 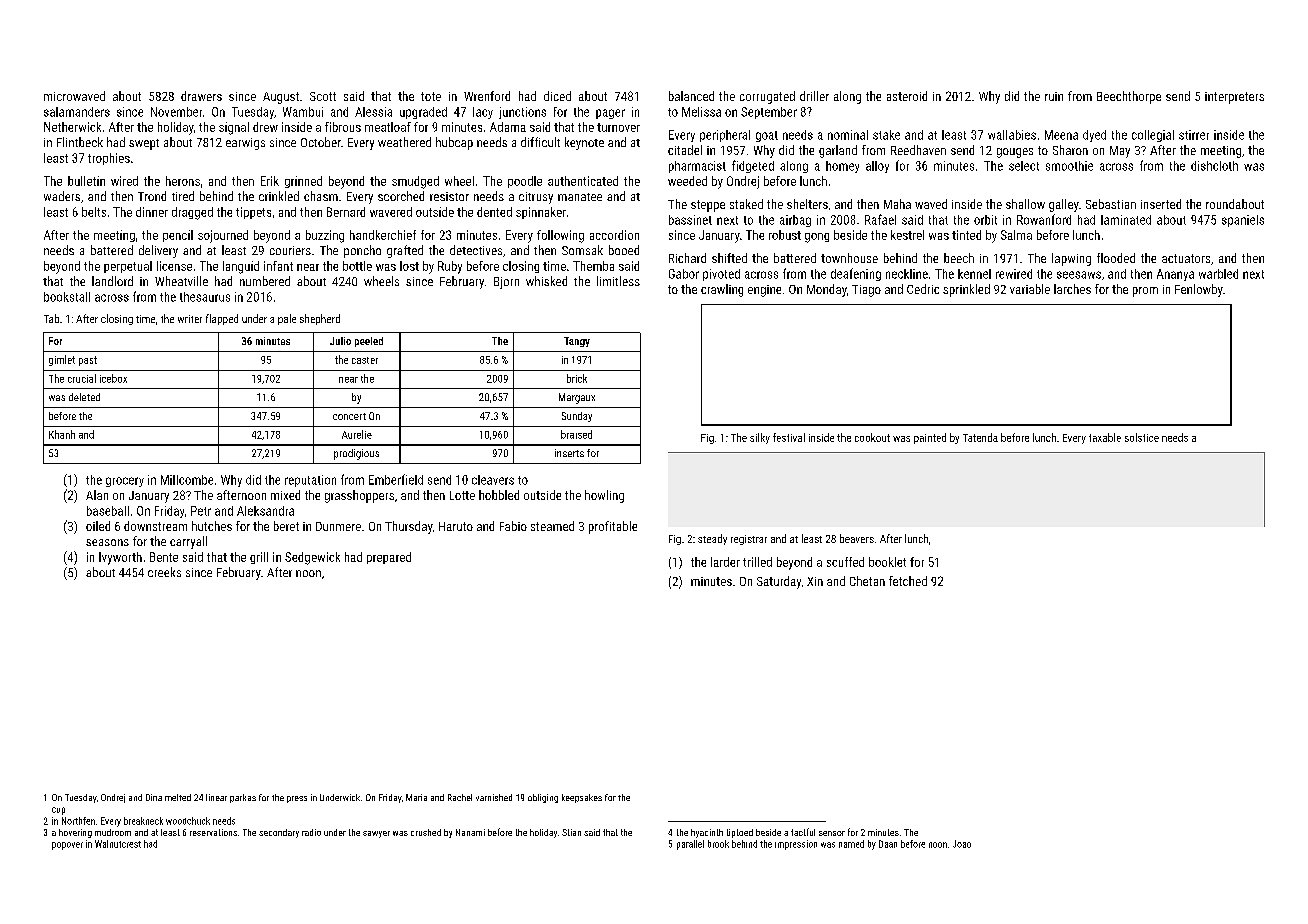 I want to click on dishcloth, so click(x=1214, y=166).
